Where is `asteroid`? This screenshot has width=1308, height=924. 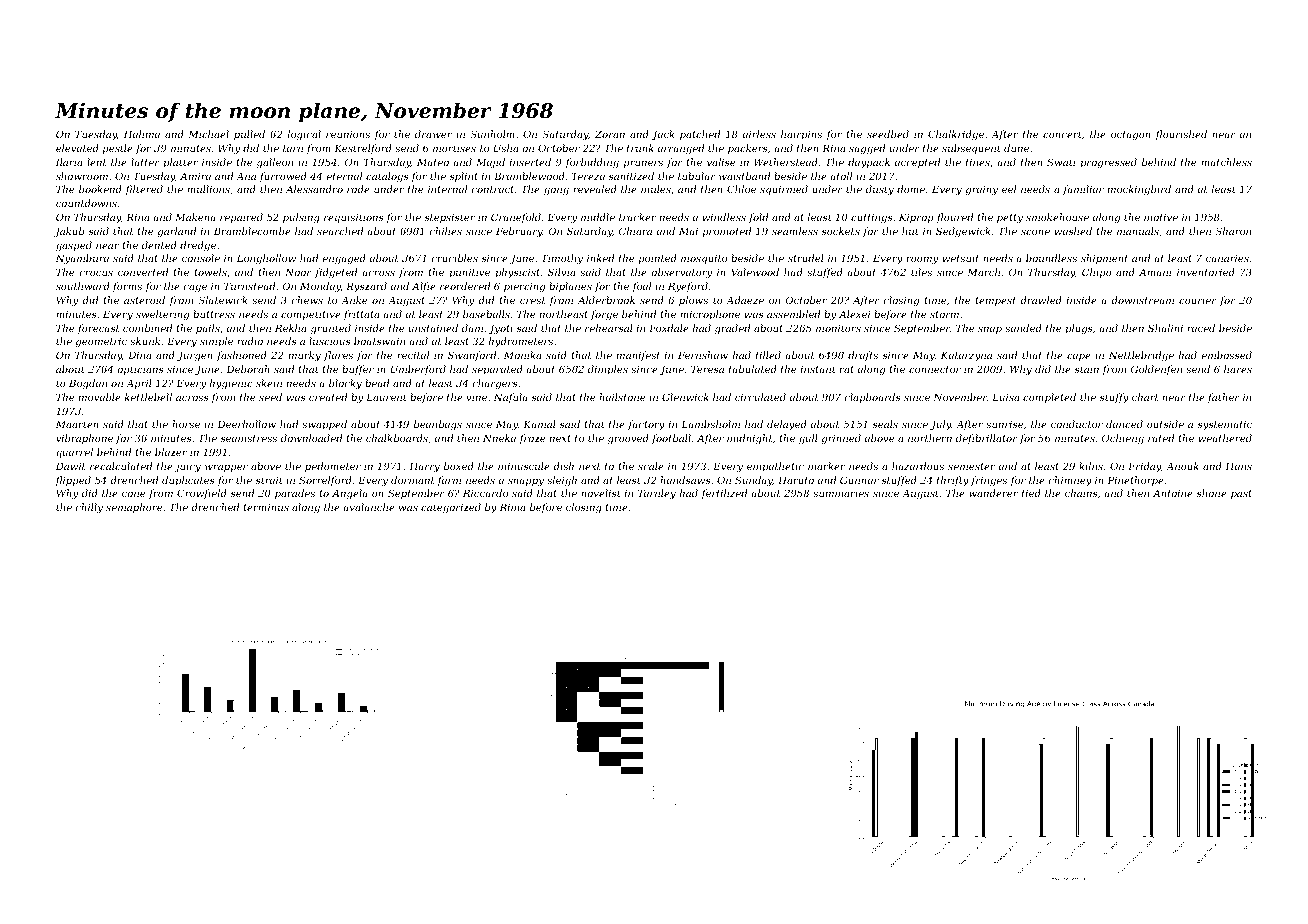 asteroid is located at coordinates (144, 300).
